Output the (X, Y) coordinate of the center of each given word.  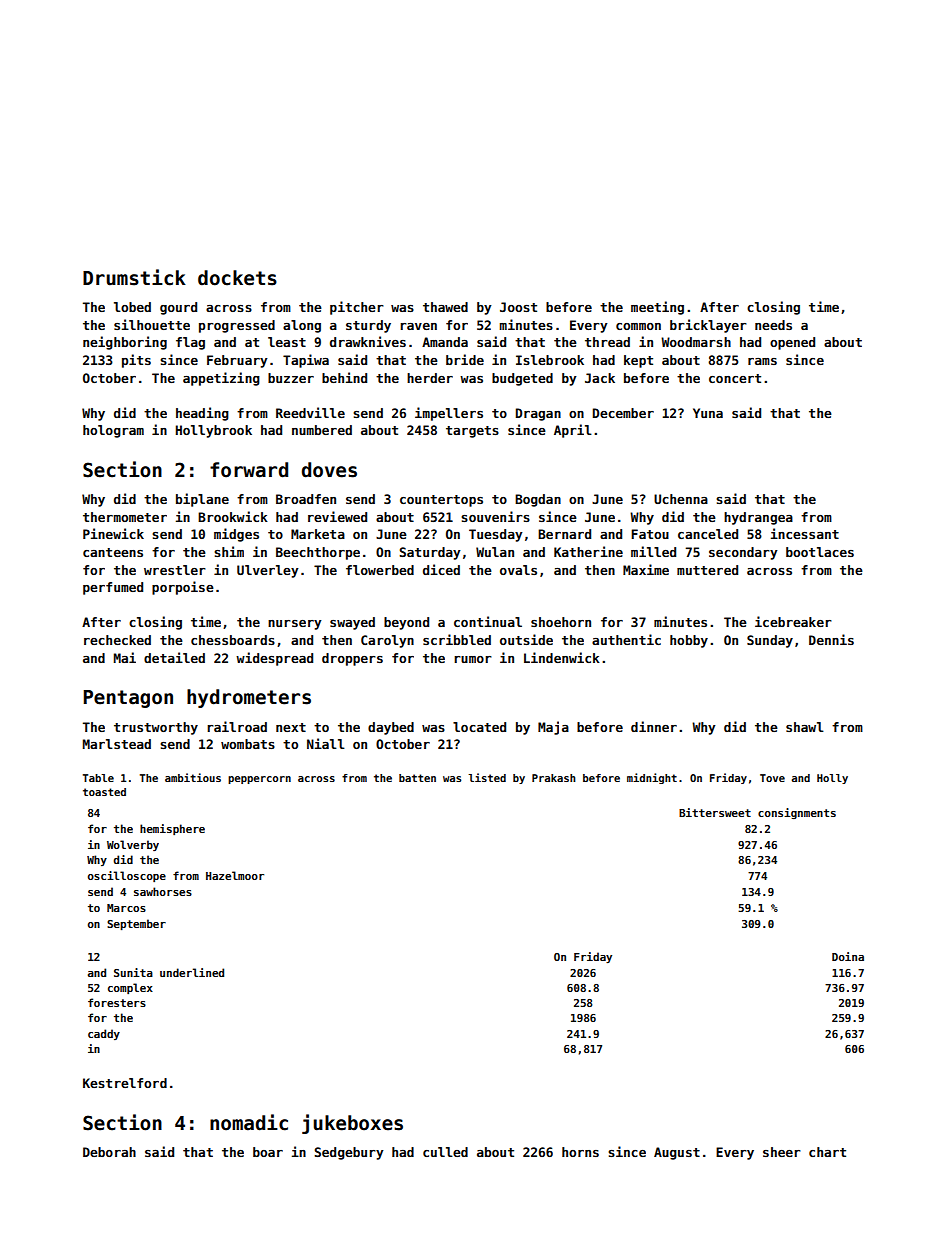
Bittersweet (715, 812)
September (136, 924)
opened (792, 343)
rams (762, 361)
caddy (104, 1034)
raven (418, 326)
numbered (322, 430)
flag (190, 343)
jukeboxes (352, 1124)
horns (580, 1152)
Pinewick (113, 533)
